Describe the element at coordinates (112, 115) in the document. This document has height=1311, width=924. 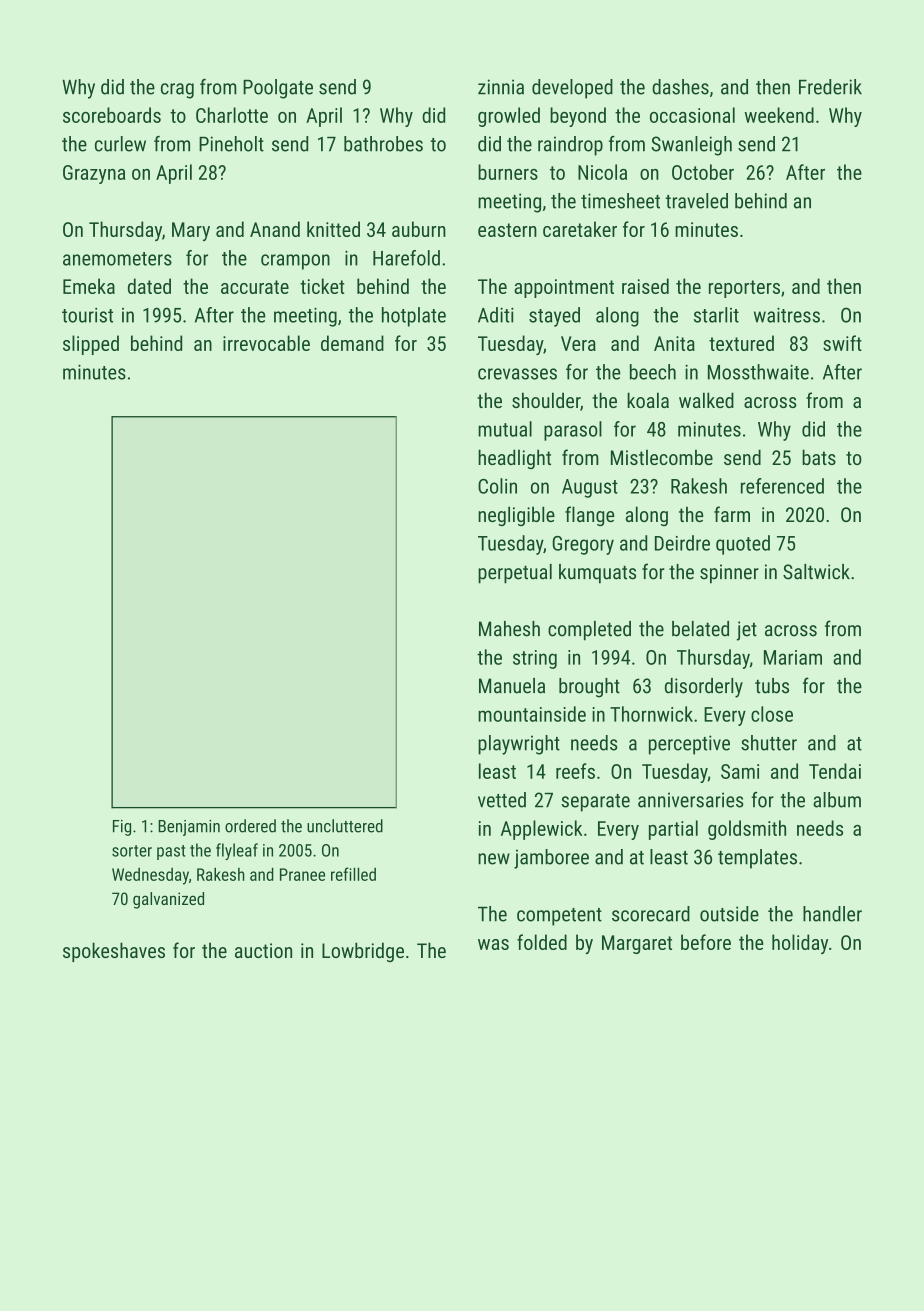
I see `scoreboards` at that location.
